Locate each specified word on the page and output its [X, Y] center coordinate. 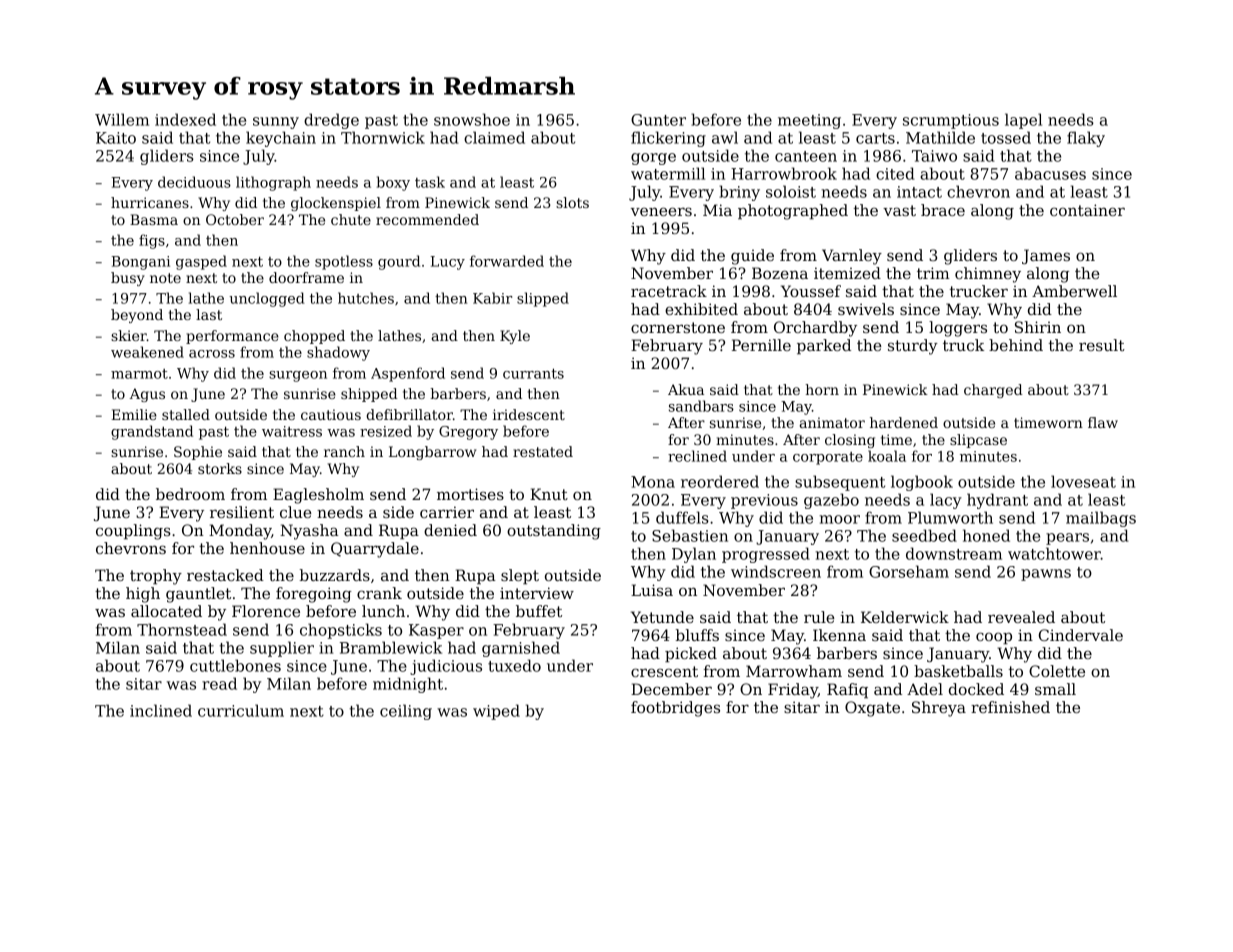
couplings [133, 532]
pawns [1046, 575]
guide [752, 257]
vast [899, 210]
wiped [496, 712]
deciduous [194, 182]
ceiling [406, 712]
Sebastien [690, 535]
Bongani [141, 263]
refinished [1010, 707]
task [430, 182]
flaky [1086, 139]
